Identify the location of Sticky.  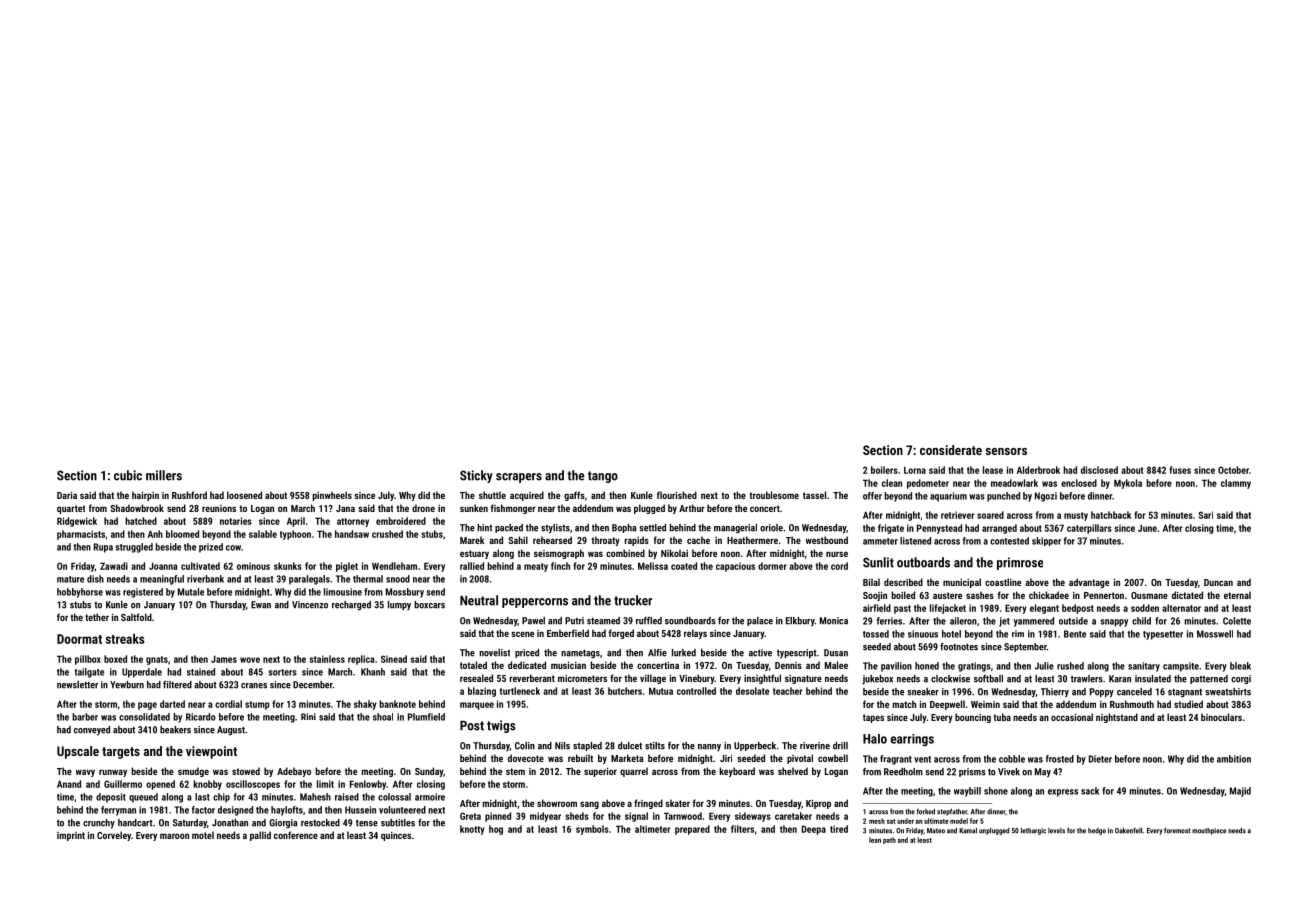
(476, 476).
